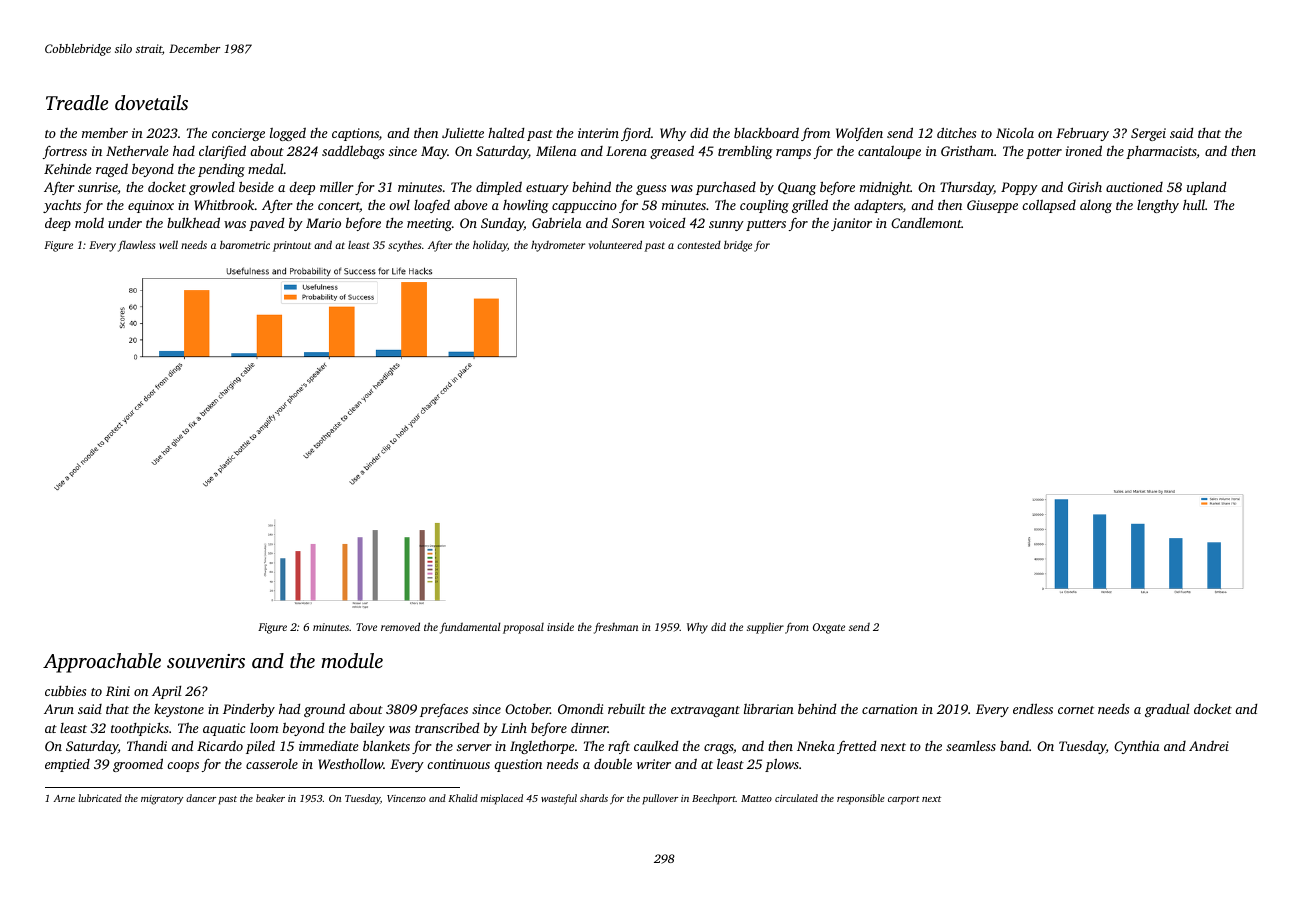 The height and width of the screenshot is (924, 1308). Describe the element at coordinates (1158, 206) in the screenshot. I see `lengthy` at that location.
